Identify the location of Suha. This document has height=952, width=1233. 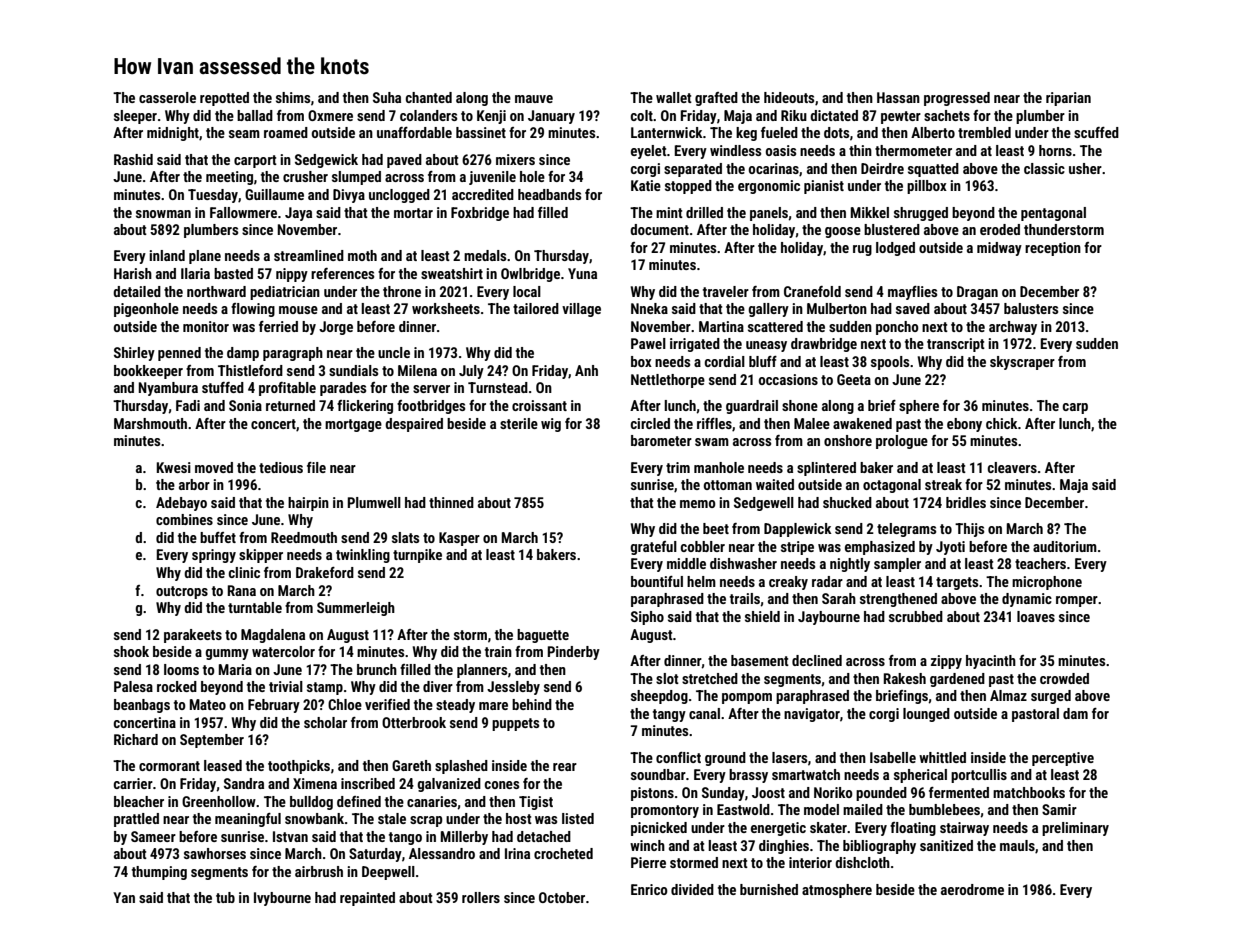
(387, 97).
